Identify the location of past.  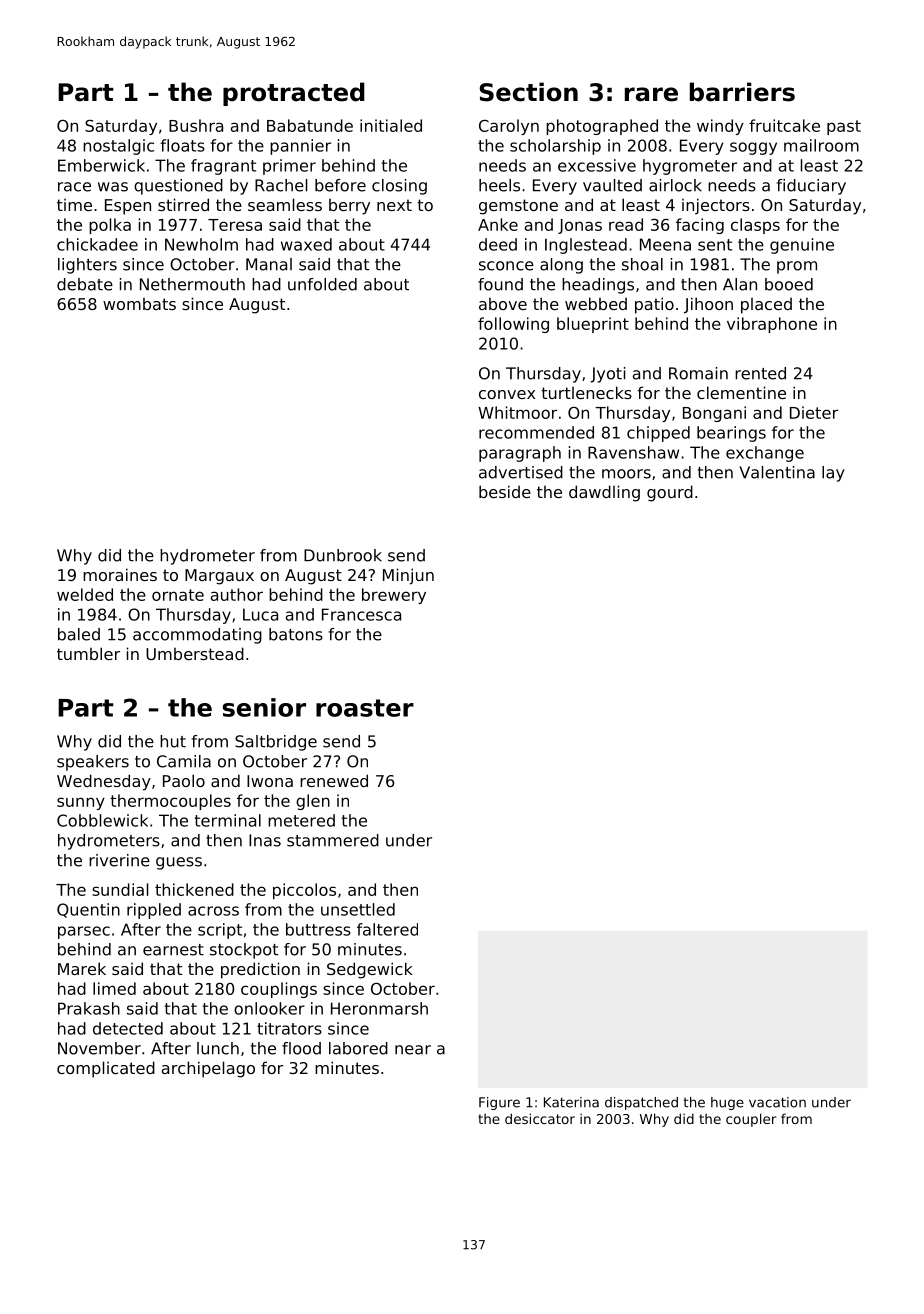
(844, 127).
